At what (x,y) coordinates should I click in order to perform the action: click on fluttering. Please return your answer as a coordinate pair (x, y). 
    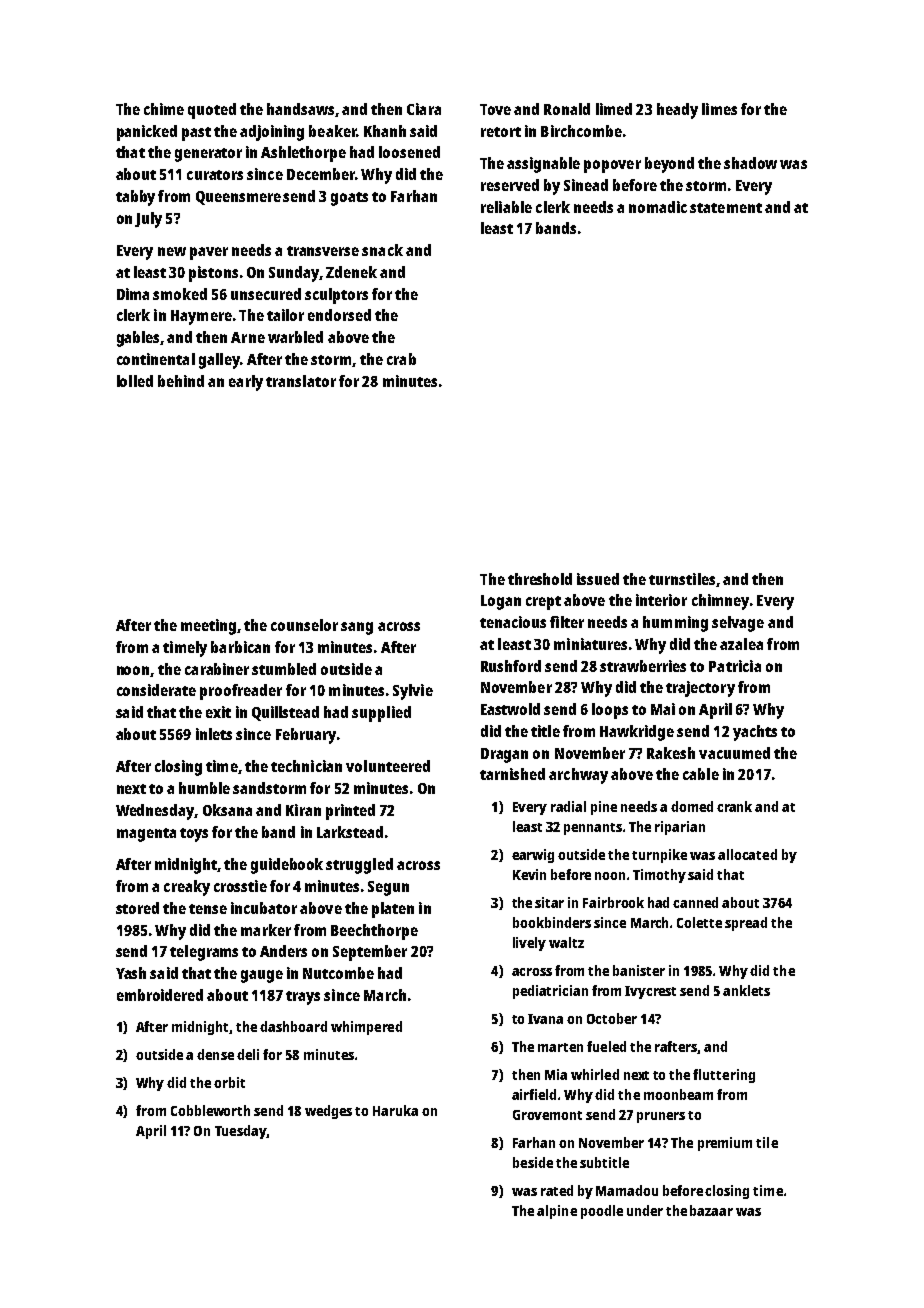
    Looking at the image, I should click on (724, 1076).
